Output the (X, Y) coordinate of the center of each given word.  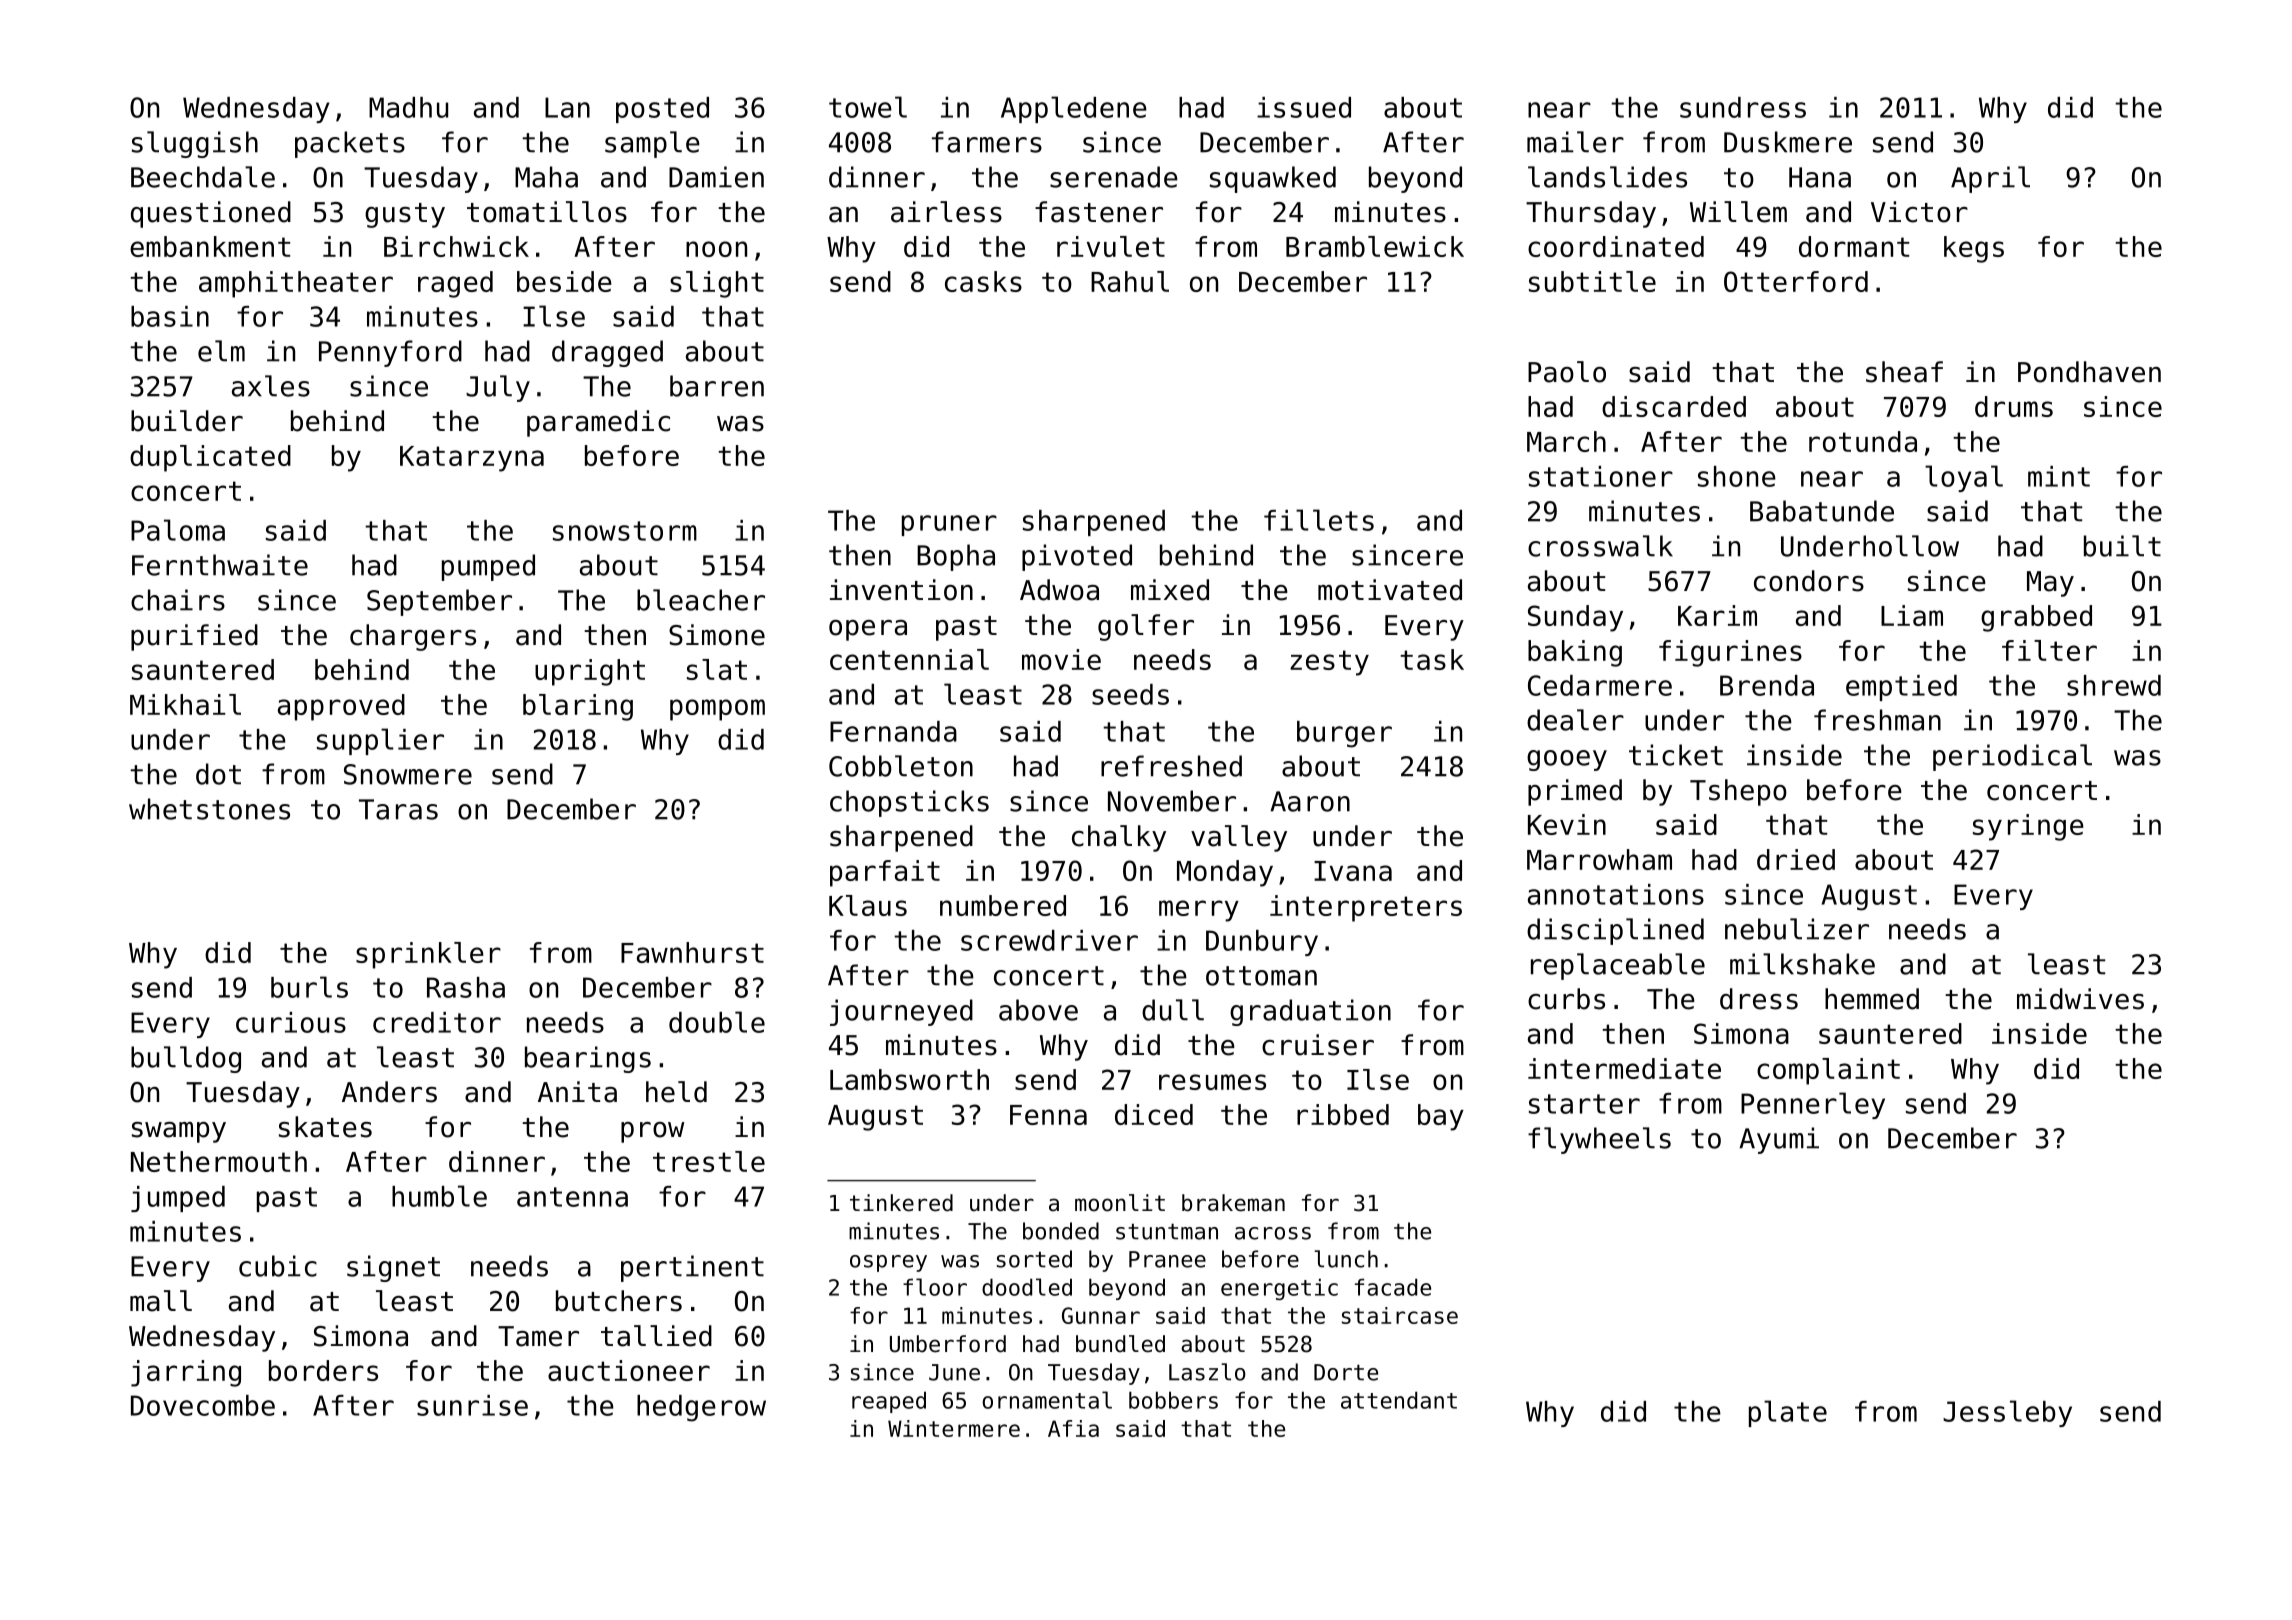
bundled (1120, 1344)
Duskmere (1788, 142)
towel (868, 107)
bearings (588, 1059)
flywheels (1599, 1140)
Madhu (408, 107)
